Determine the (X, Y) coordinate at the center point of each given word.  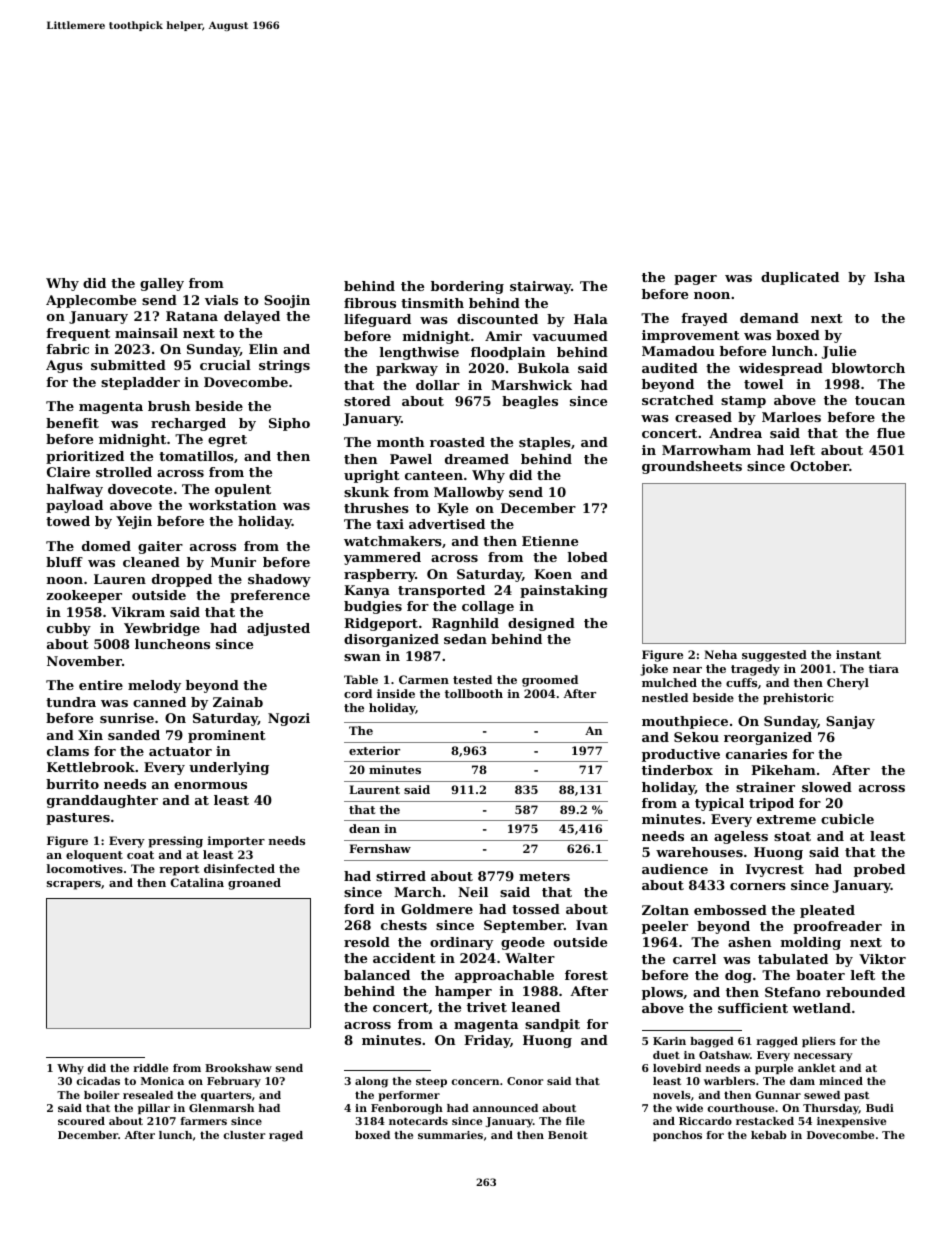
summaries (450, 1135)
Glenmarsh (221, 1108)
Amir (503, 336)
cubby (69, 629)
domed (106, 546)
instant (858, 654)
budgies (373, 607)
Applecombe (91, 301)
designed (541, 624)
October (819, 466)
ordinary (461, 943)
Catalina (197, 882)
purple (774, 1069)
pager (695, 280)
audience (675, 869)
